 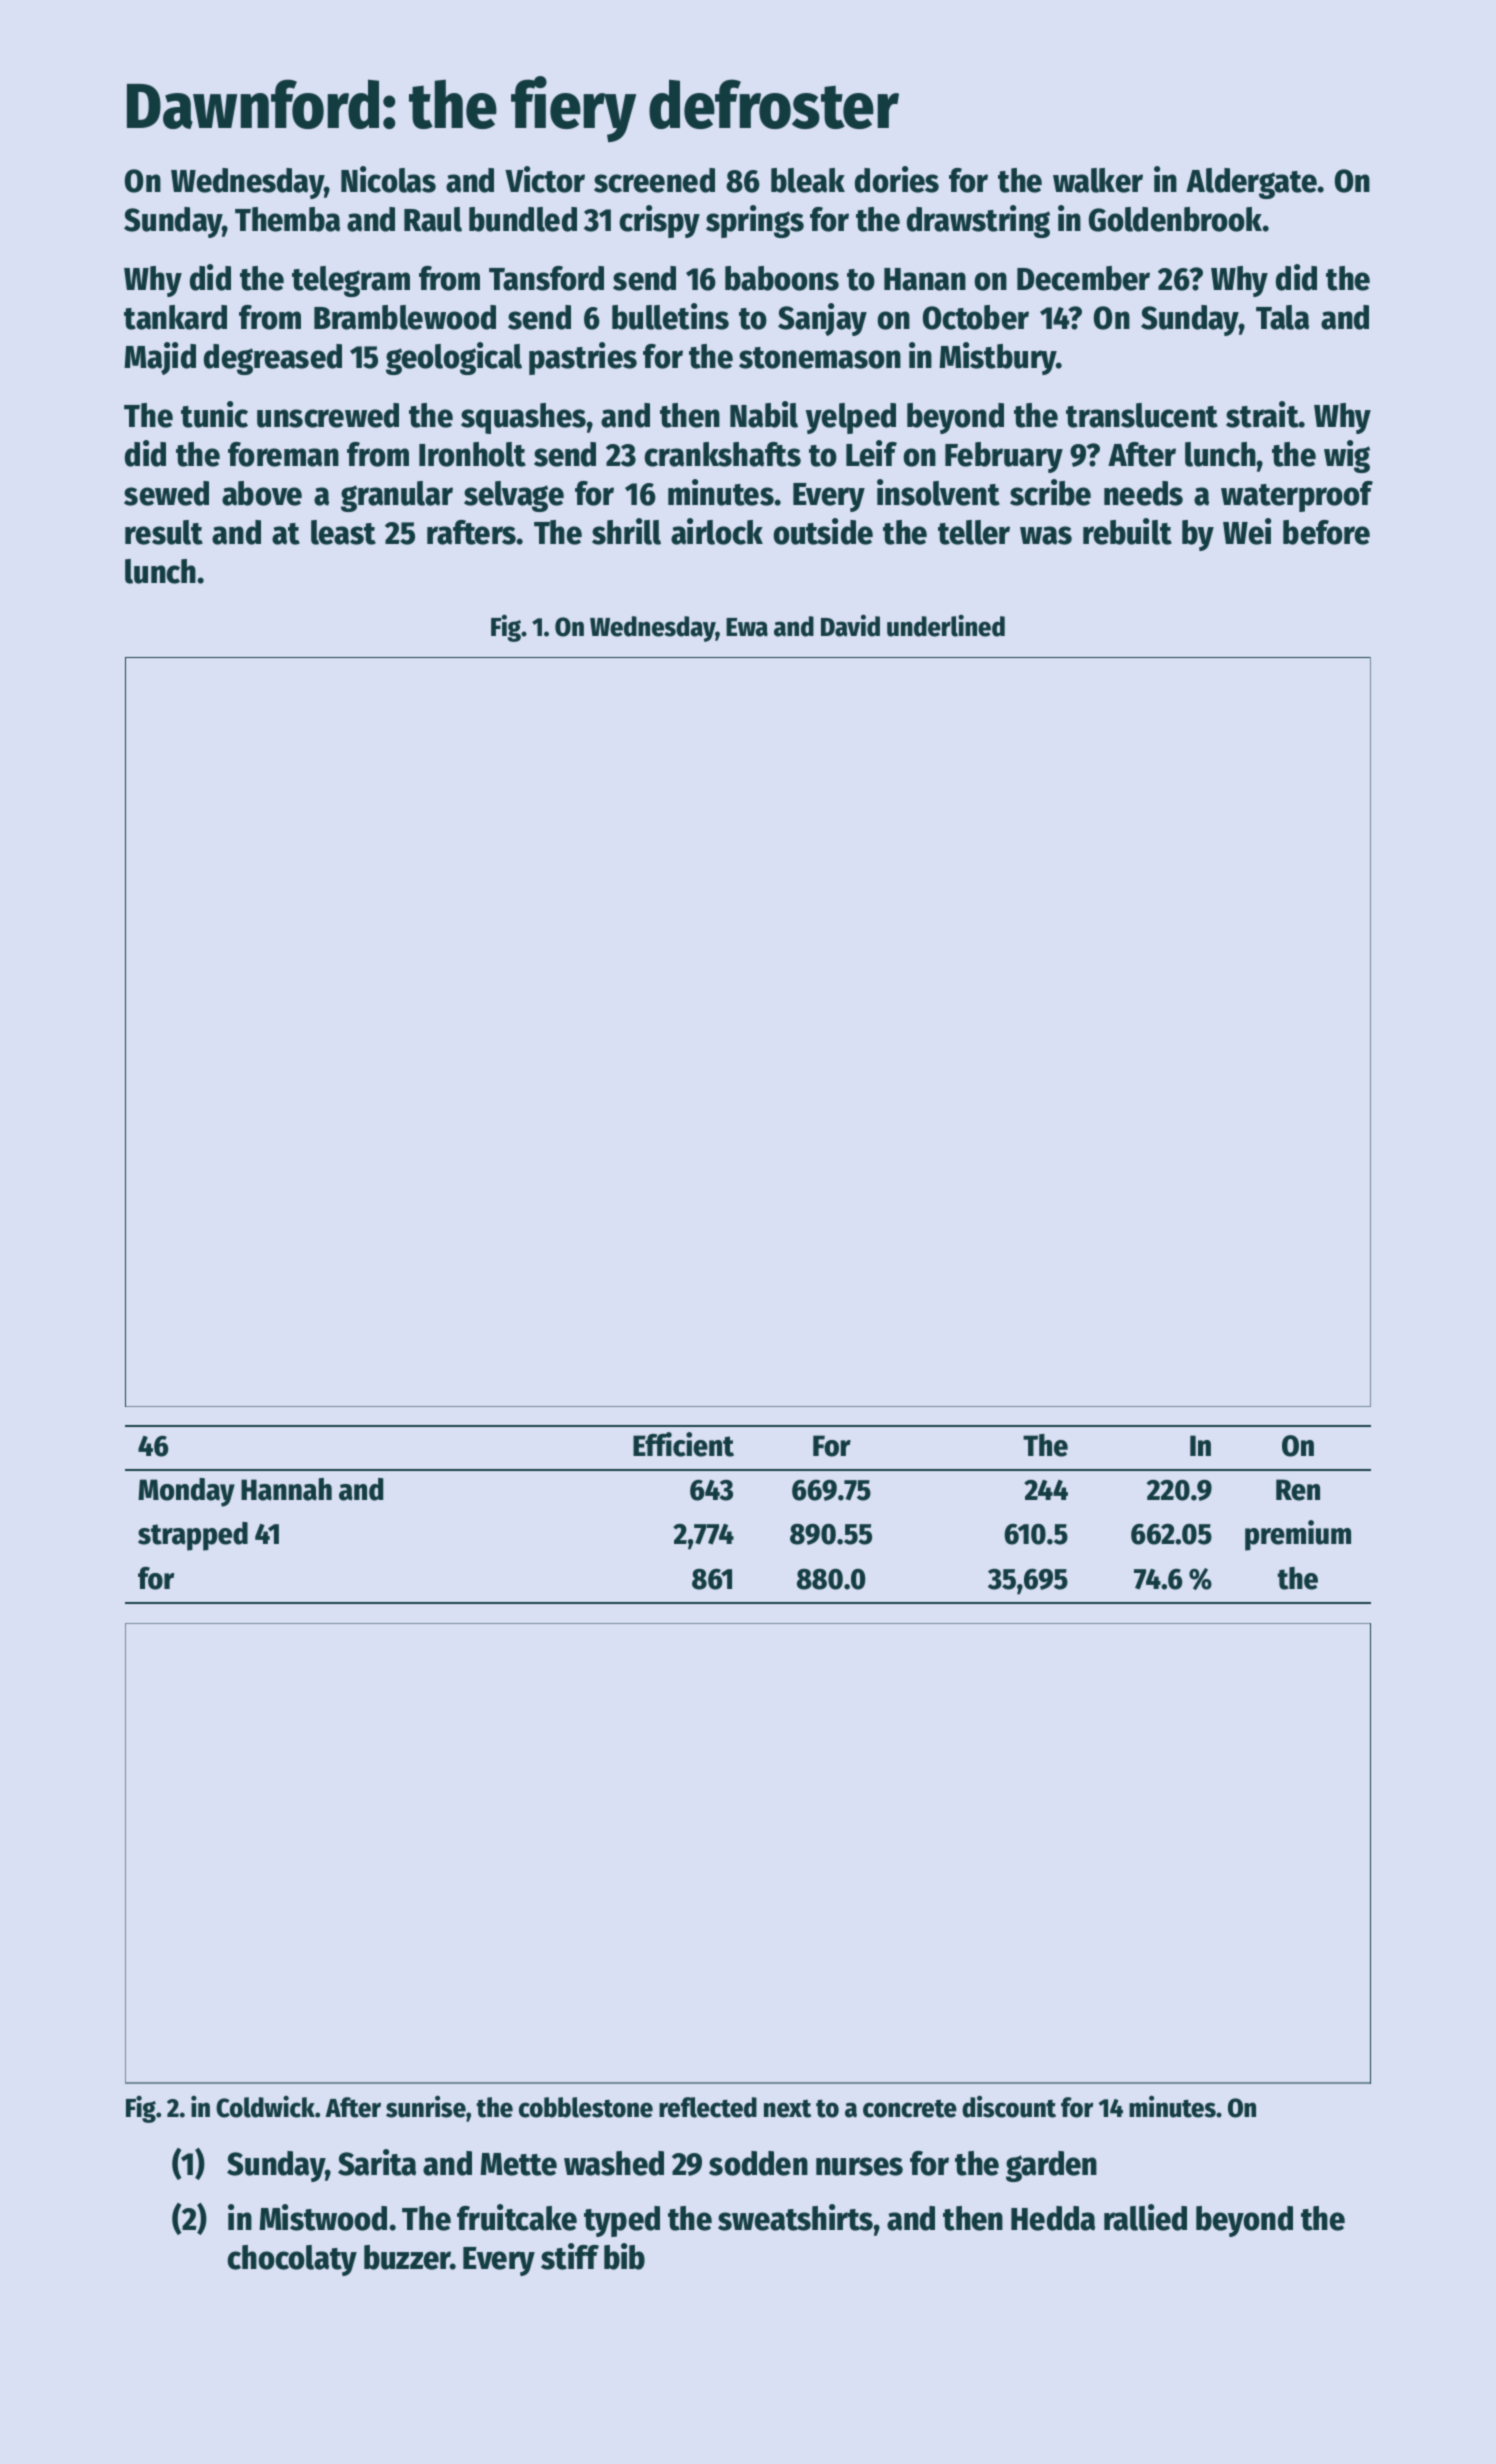 I want to click on Mistwood, so click(x=323, y=2217).
